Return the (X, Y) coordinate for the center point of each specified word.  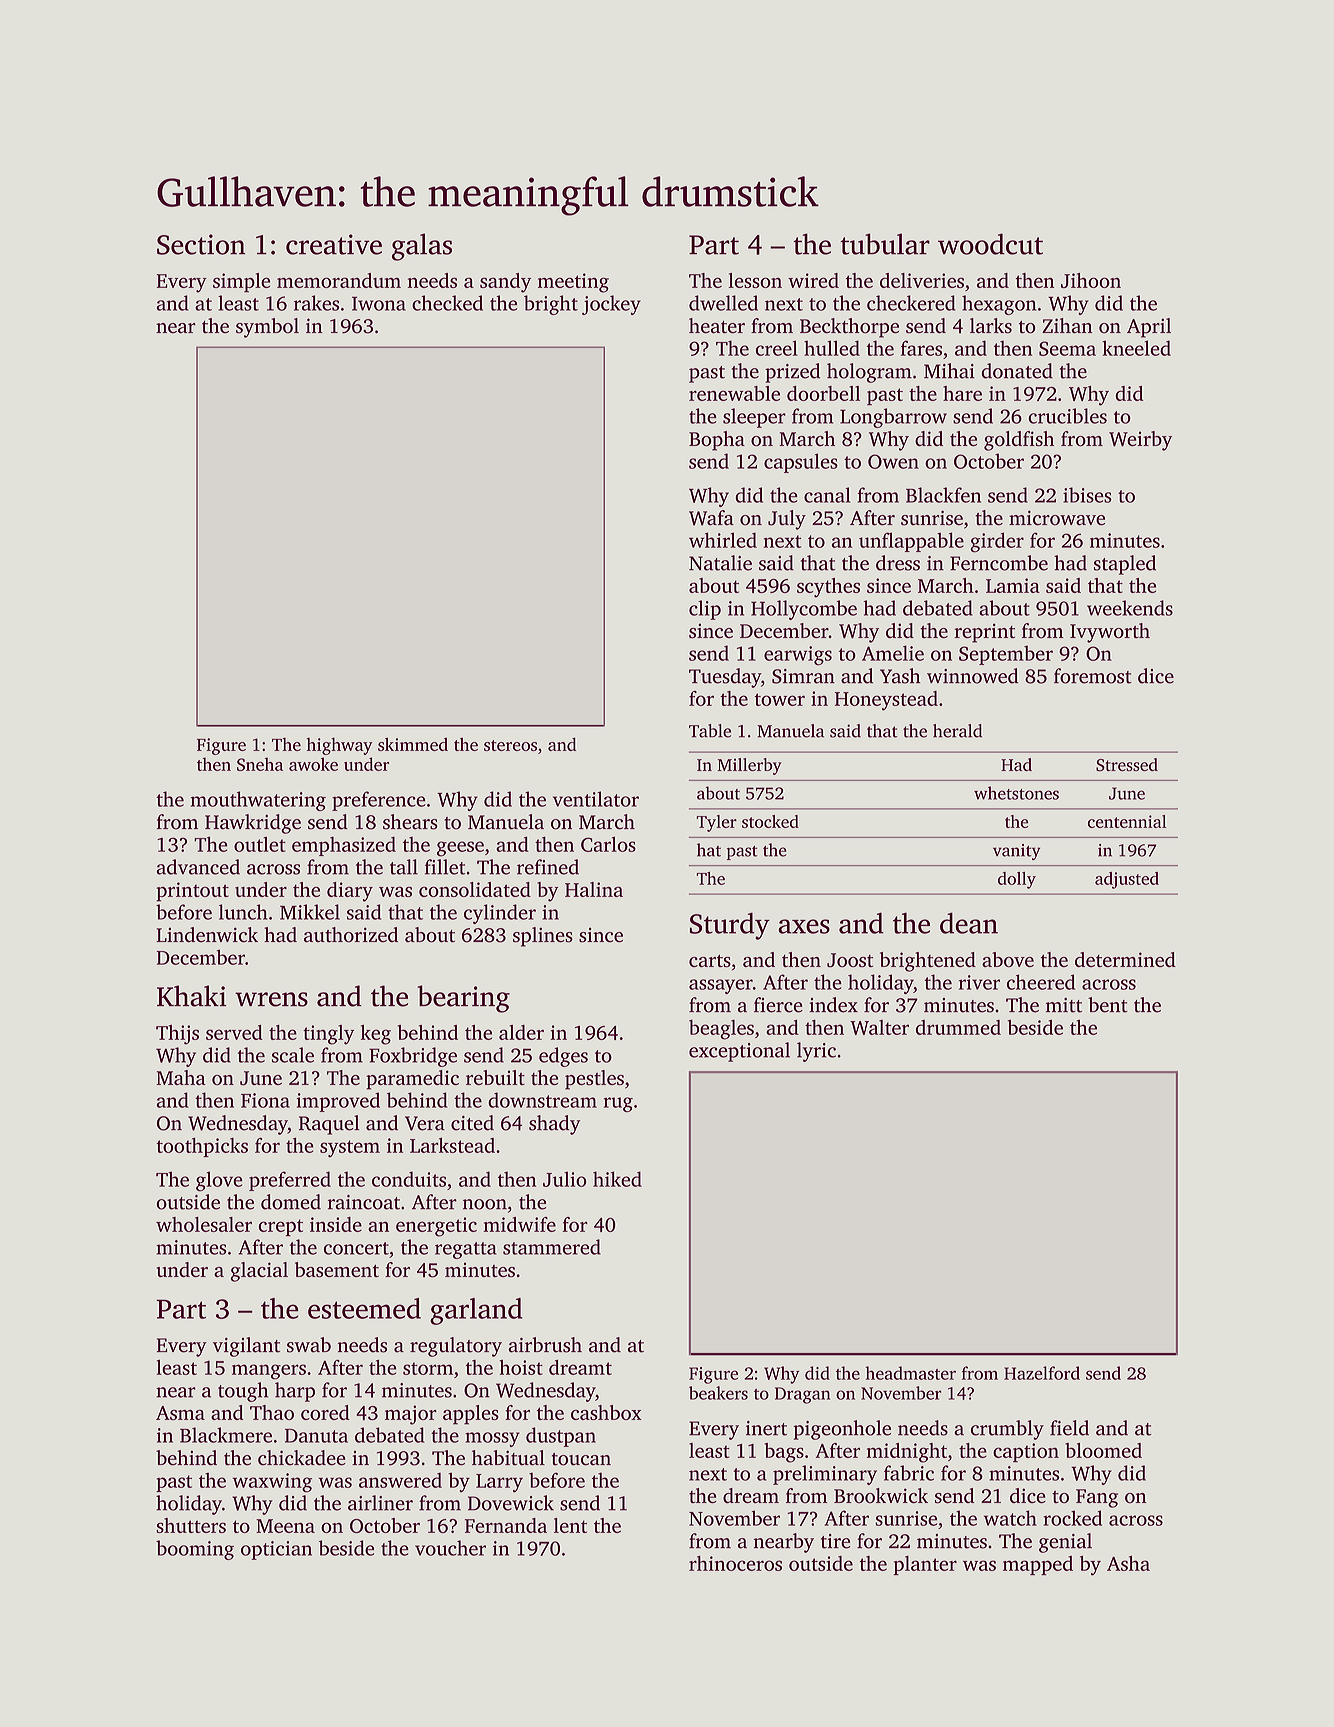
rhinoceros (735, 1563)
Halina (594, 889)
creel (777, 348)
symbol (267, 328)
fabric (909, 1473)
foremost (1093, 676)
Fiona (265, 1100)
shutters (191, 1525)
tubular (885, 244)
